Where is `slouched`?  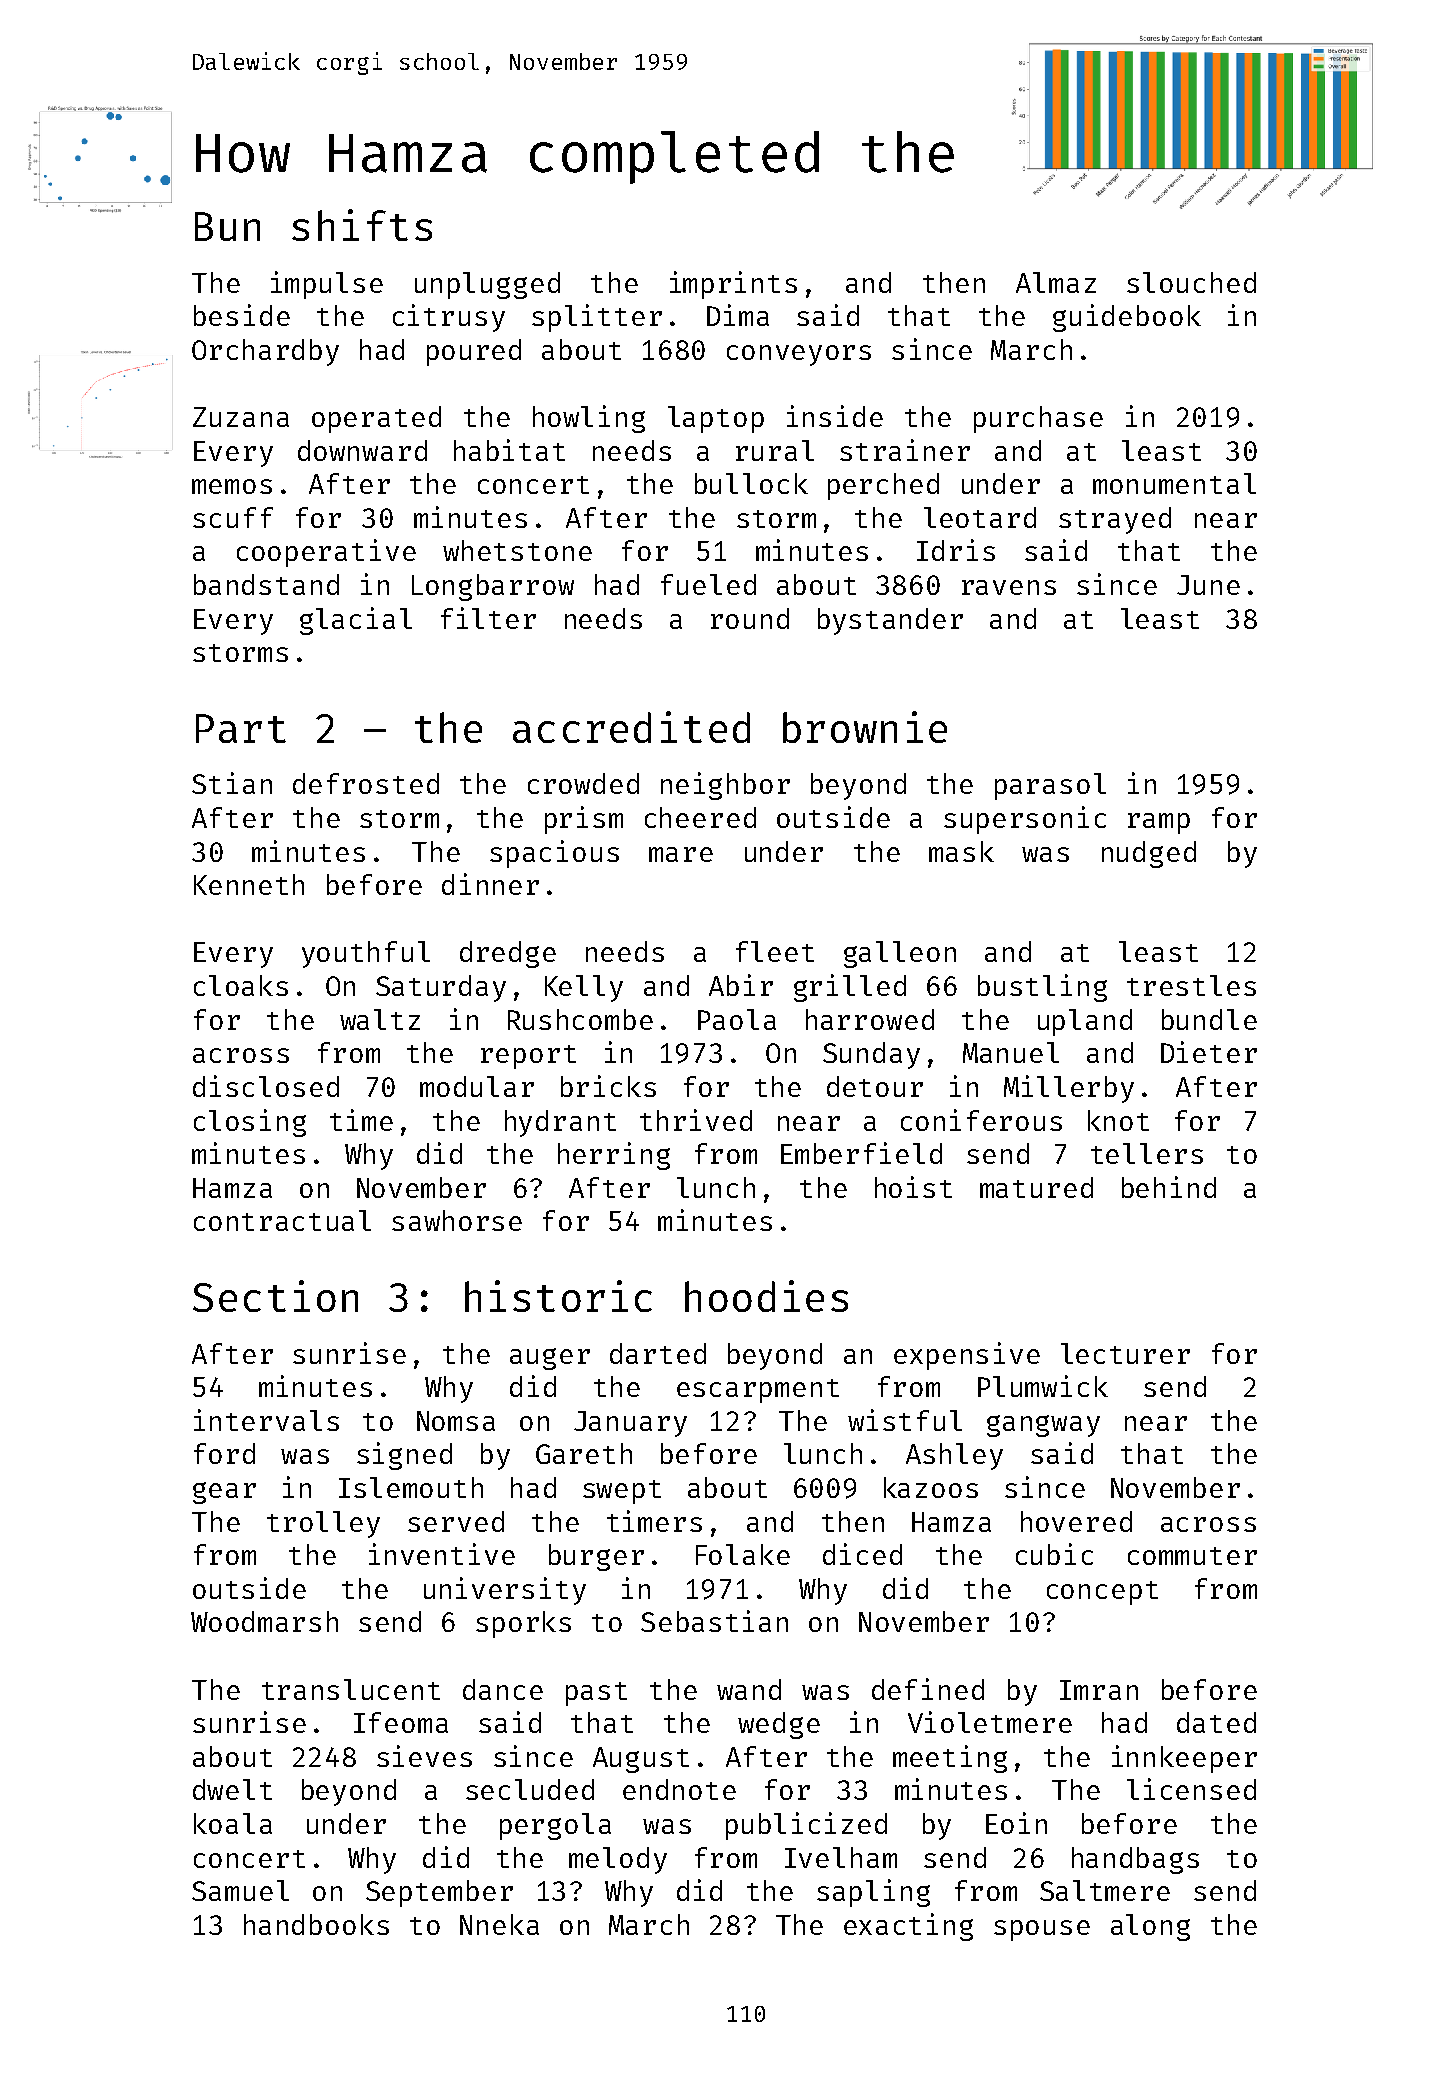
slouched is located at coordinates (1191, 282).
